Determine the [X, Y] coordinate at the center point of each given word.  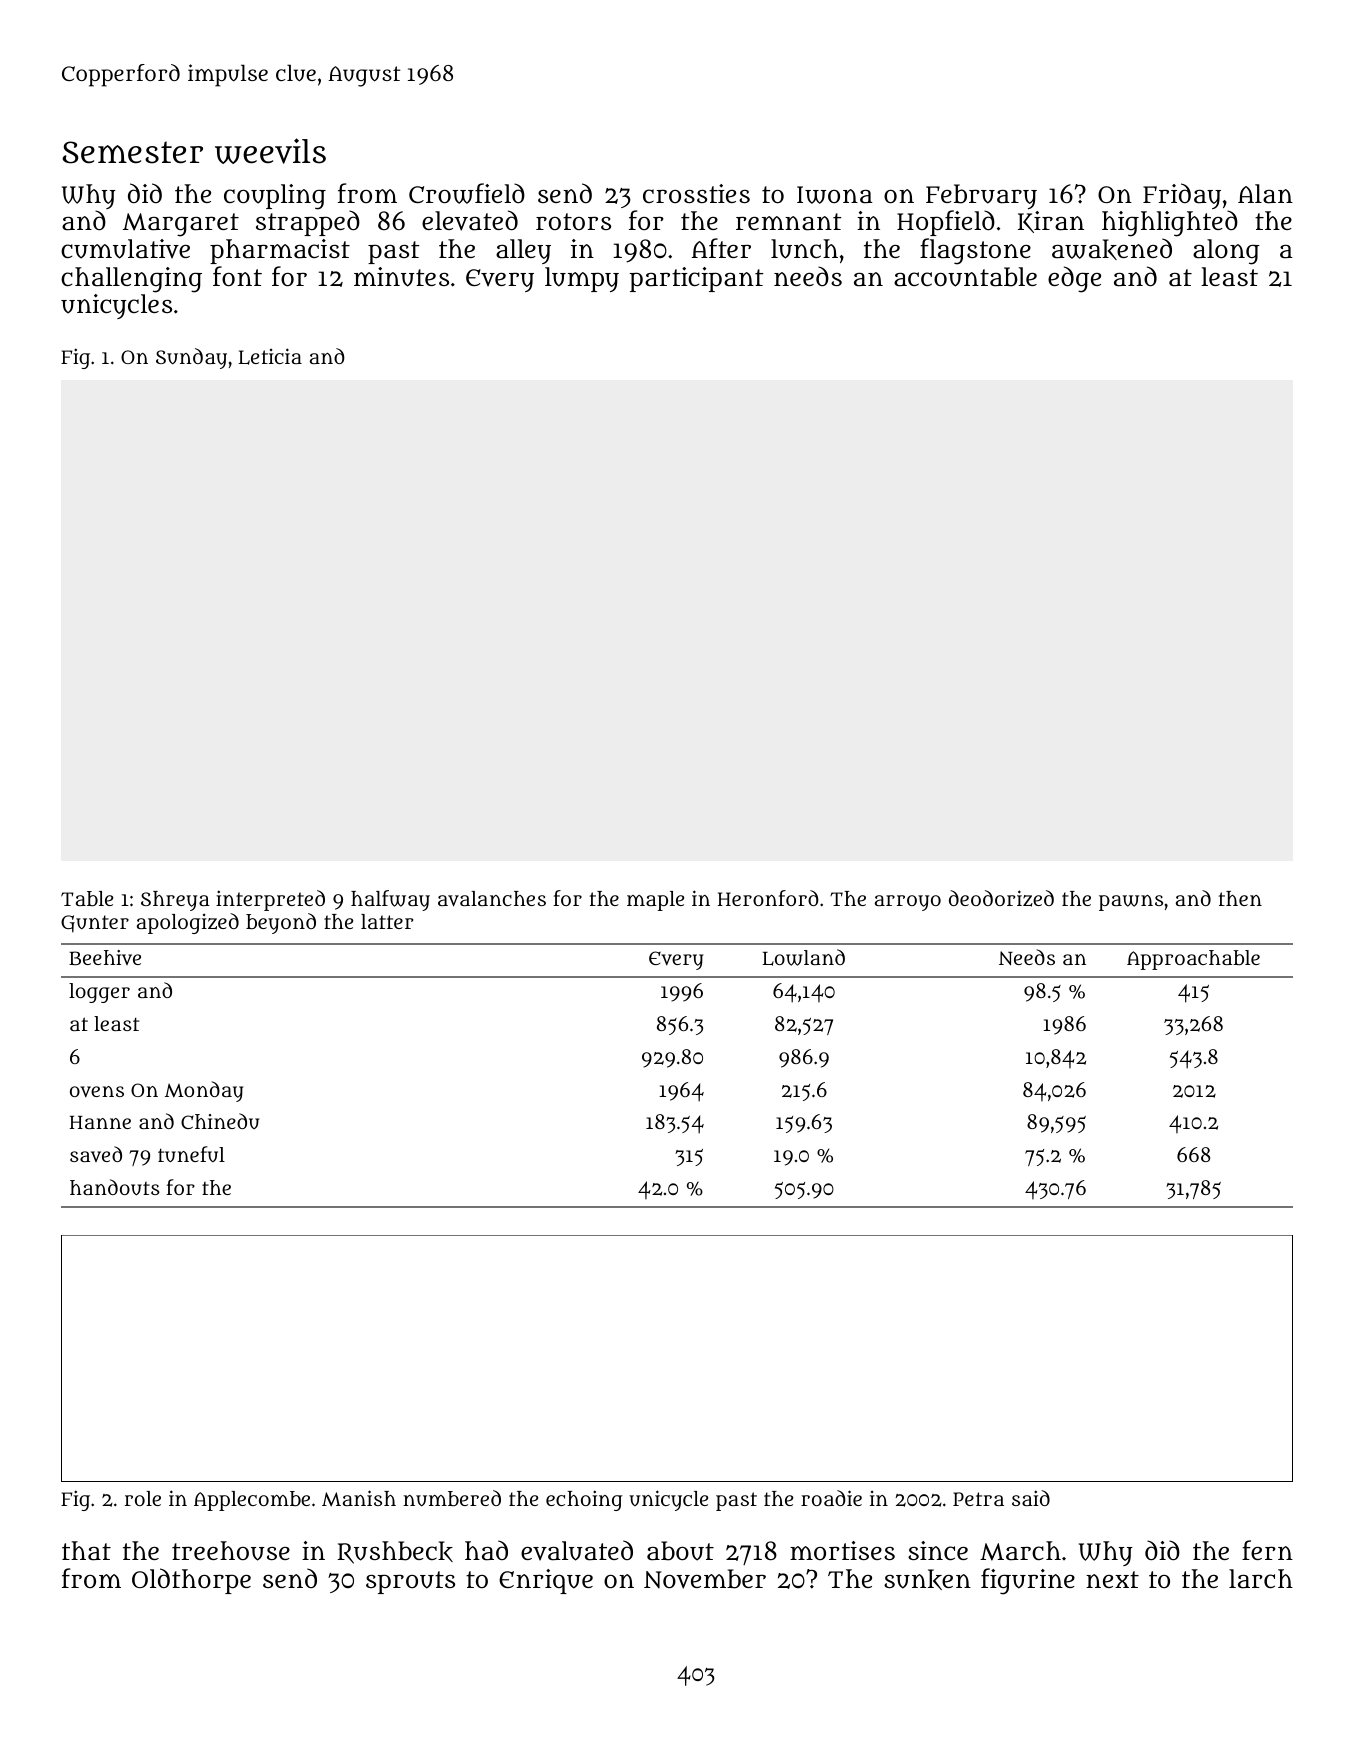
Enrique [546, 1581]
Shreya [175, 901]
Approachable [1193, 960]
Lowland [803, 957]
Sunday [191, 358]
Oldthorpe [191, 1581]
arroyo [908, 903]
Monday [204, 1091]
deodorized [1001, 898]
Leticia [270, 356]
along [1226, 252]
